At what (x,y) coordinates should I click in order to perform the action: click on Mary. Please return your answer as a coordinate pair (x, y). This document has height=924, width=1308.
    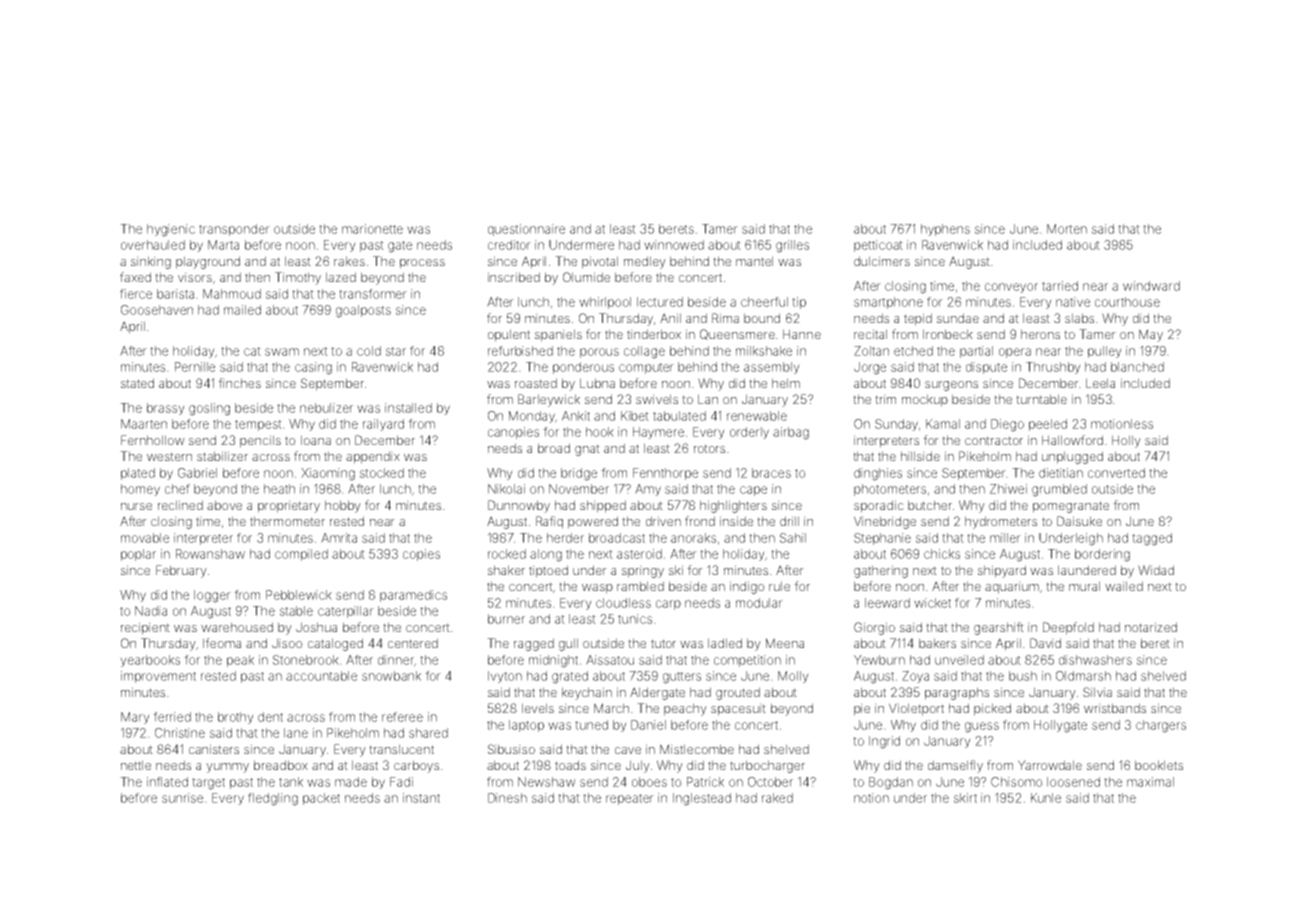
    Looking at the image, I should click on (135, 718).
